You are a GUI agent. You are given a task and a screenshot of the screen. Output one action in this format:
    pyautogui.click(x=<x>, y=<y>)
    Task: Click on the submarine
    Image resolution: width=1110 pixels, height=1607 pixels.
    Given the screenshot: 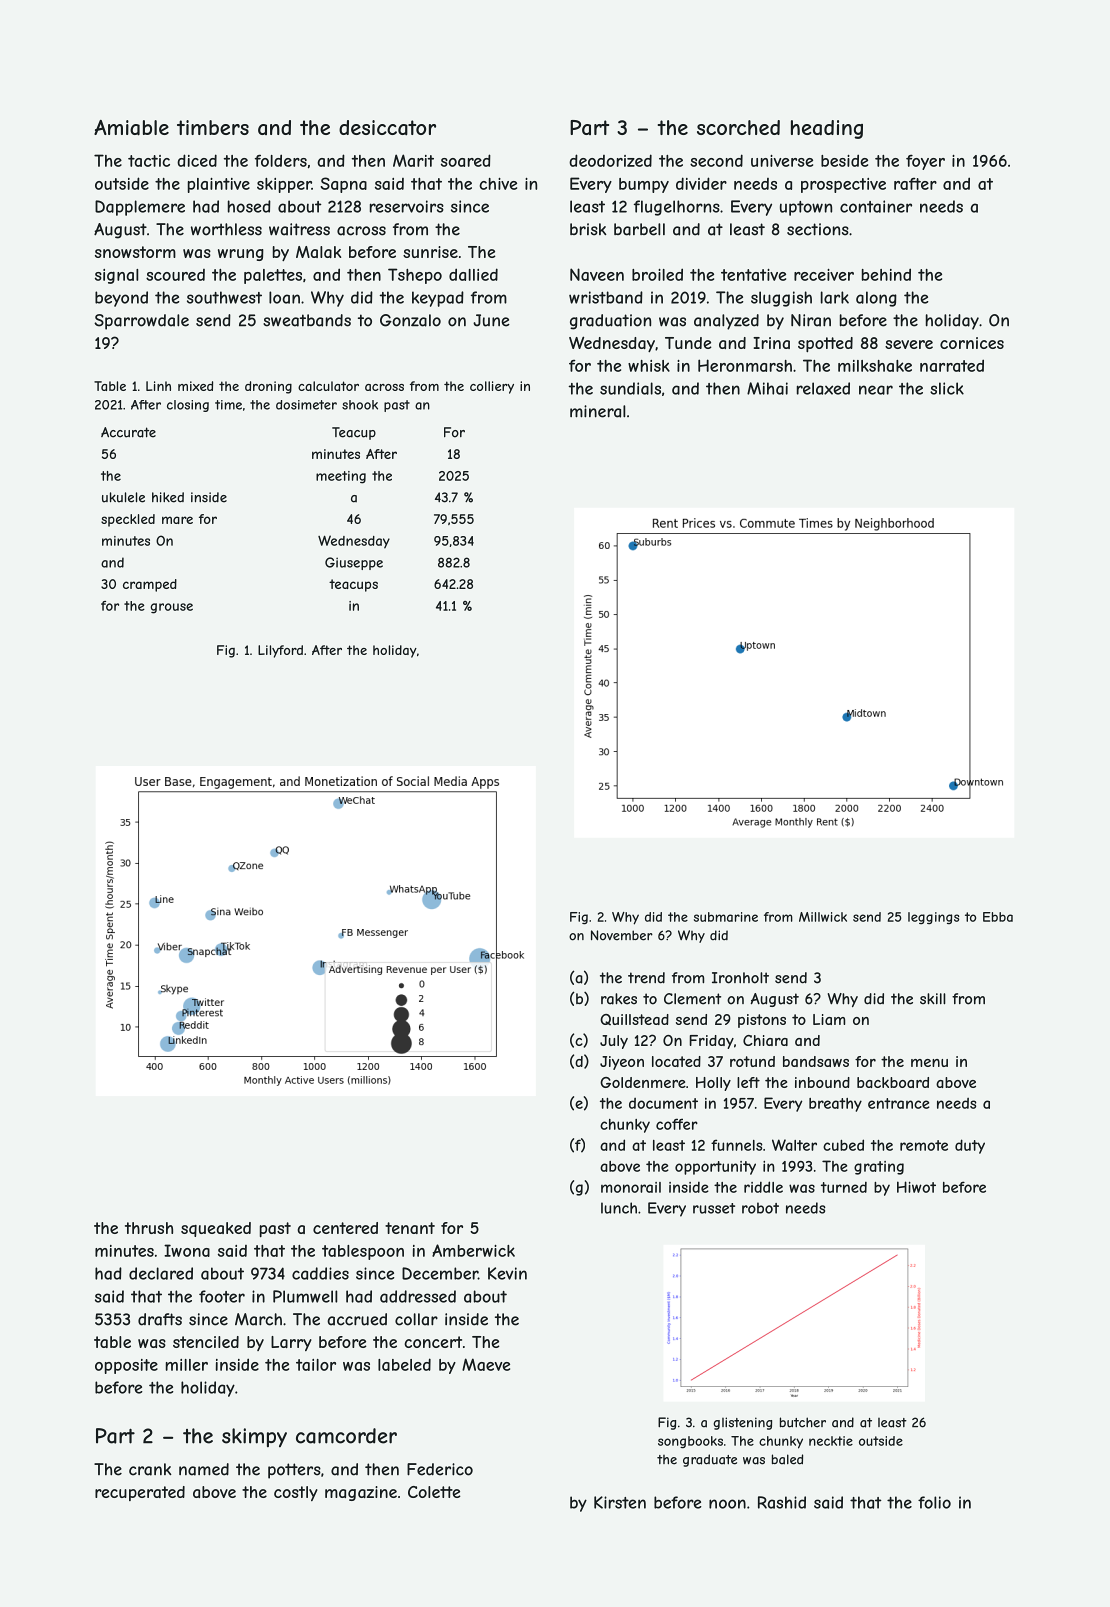 What is the action you would take?
    pyautogui.click(x=726, y=917)
